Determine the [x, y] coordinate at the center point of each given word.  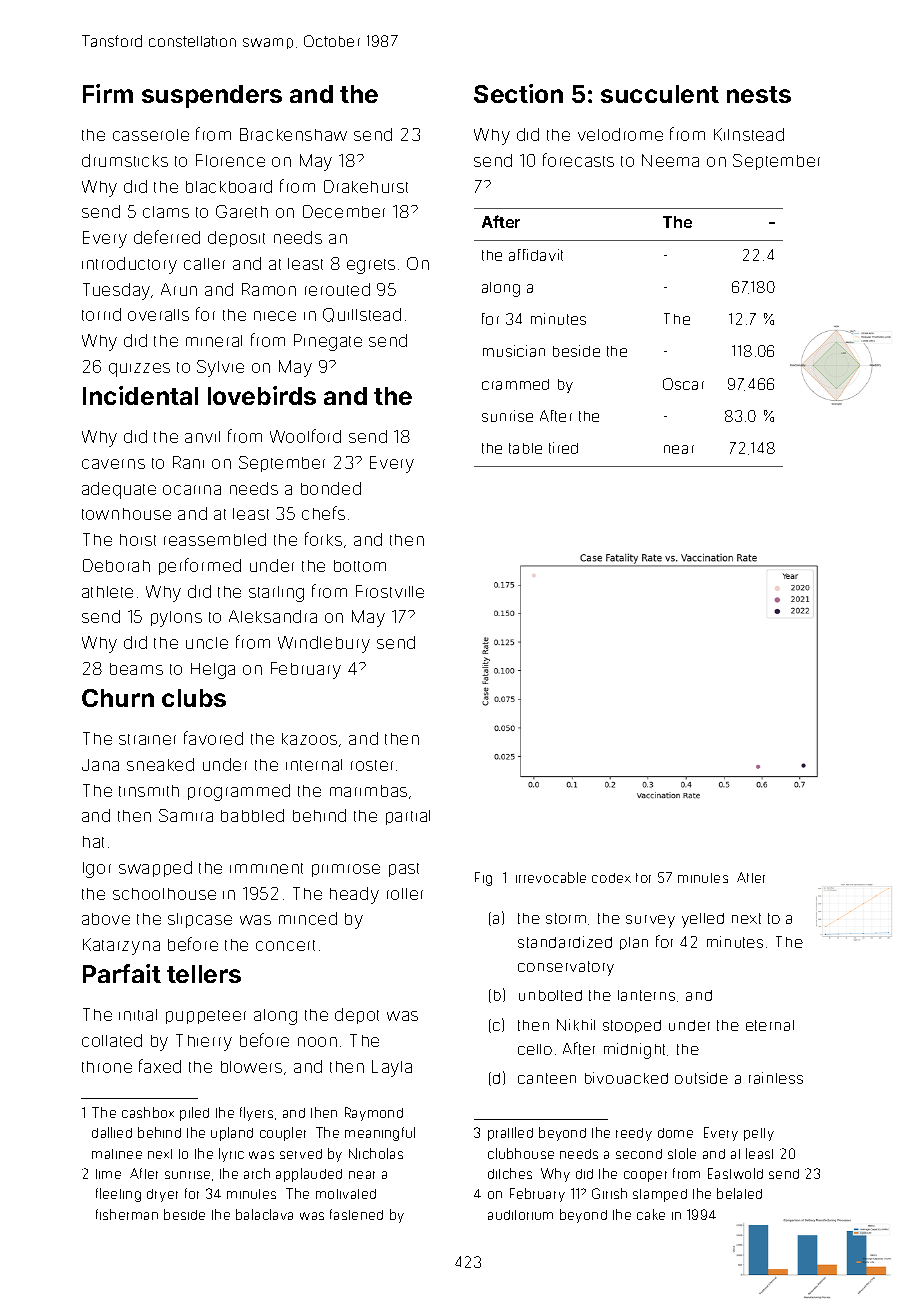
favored [213, 738]
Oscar [683, 384]
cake [651, 1214]
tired [563, 448]
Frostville [390, 591]
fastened [356, 1214]
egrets [371, 266]
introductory [129, 265]
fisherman [127, 1214]
